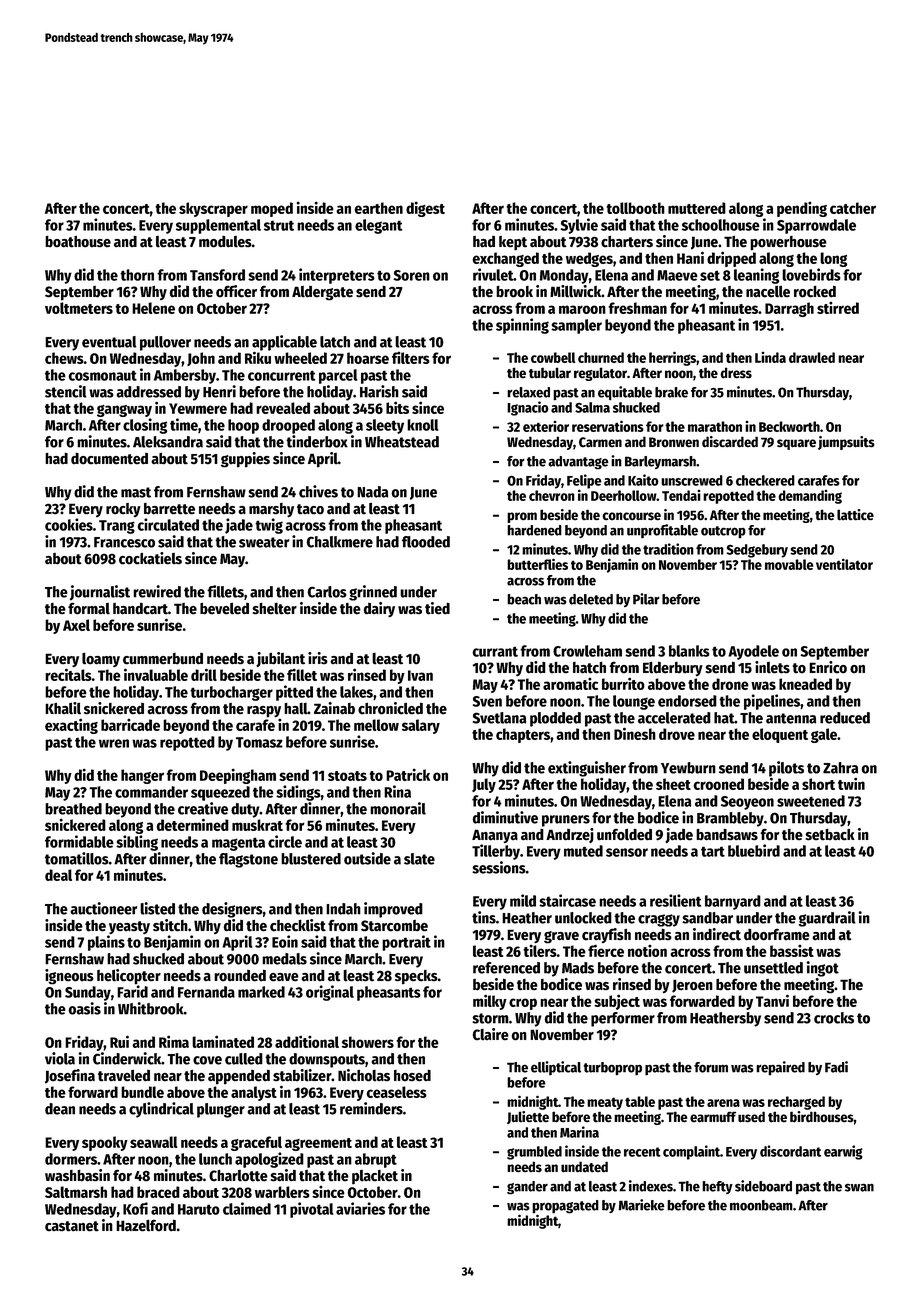 The width and height of the screenshot is (924, 1308). What do you see at coordinates (224, 609) in the screenshot?
I see `beveled` at bounding box center [224, 609].
